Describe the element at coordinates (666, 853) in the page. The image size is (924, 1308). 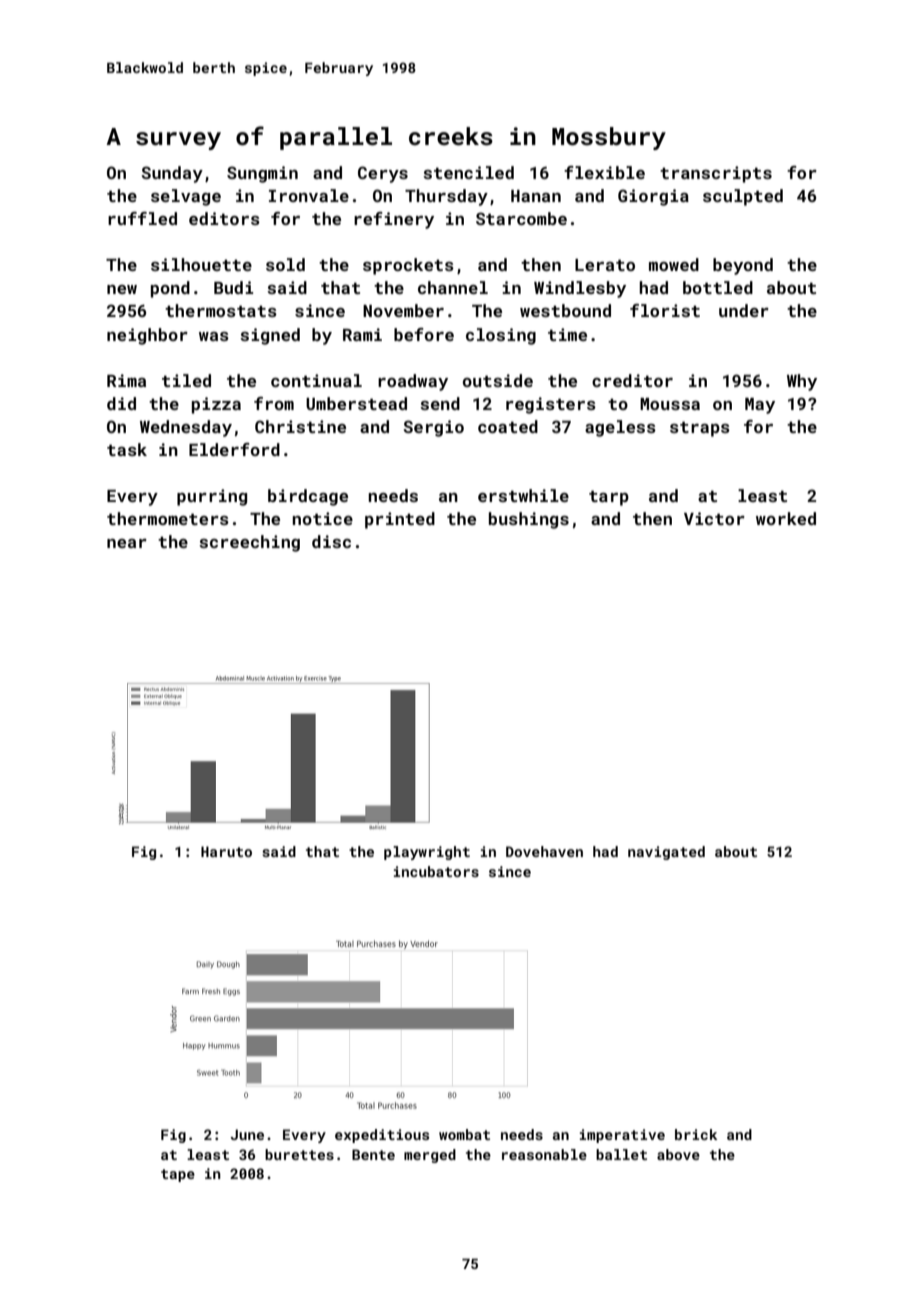
I see `navigated` at that location.
